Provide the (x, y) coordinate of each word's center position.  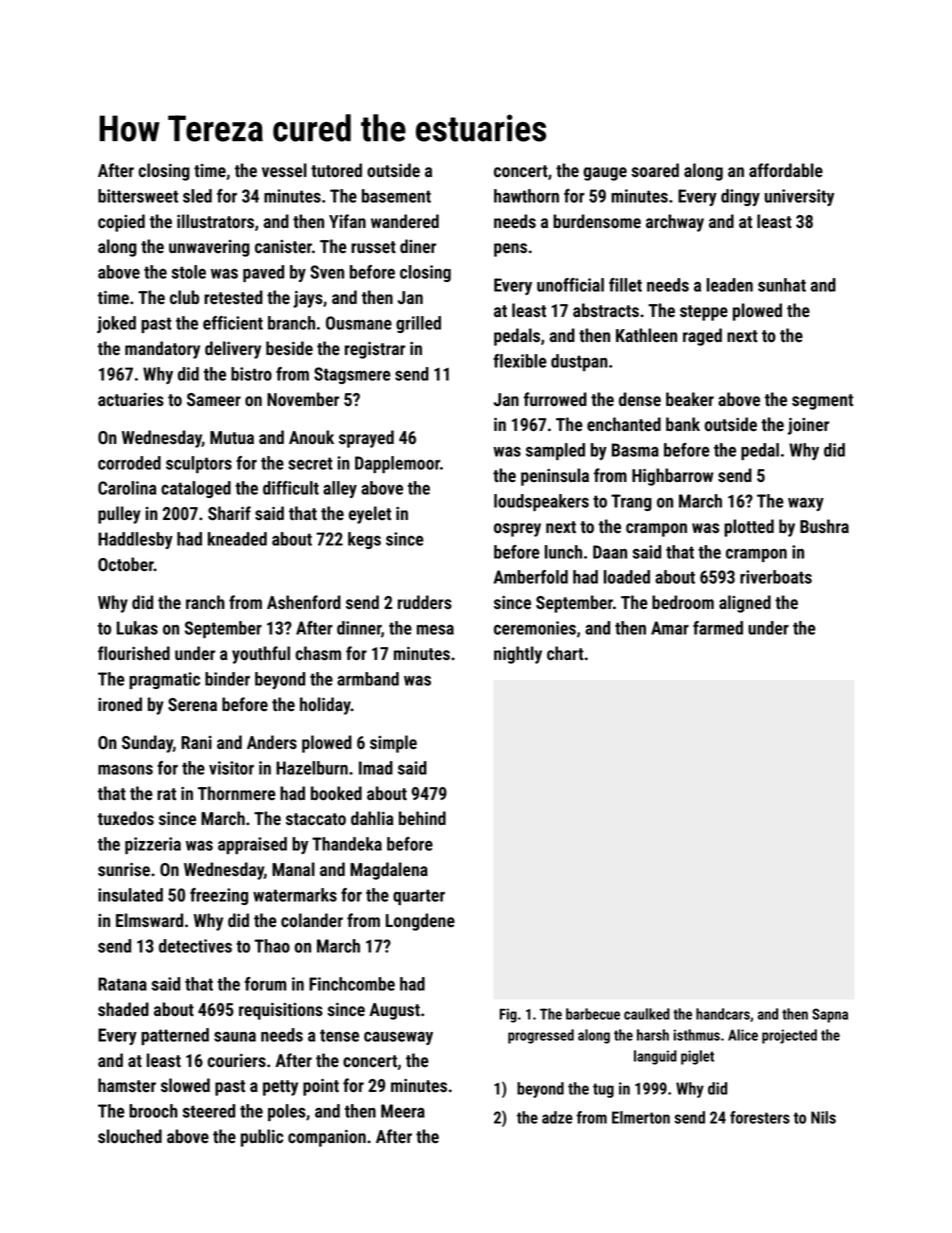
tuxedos (126, 818)
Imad (376, 768)
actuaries (131, 399)
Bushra (824, 526)
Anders (272, 742)
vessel (284, 170)
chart (565, 653)
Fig (508, 1015)
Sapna (830, 1015)
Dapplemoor (397, 464)
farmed (718, 628)
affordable (786, 170)
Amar (670, 628)
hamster (127, 1085)
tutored (336, 170)
